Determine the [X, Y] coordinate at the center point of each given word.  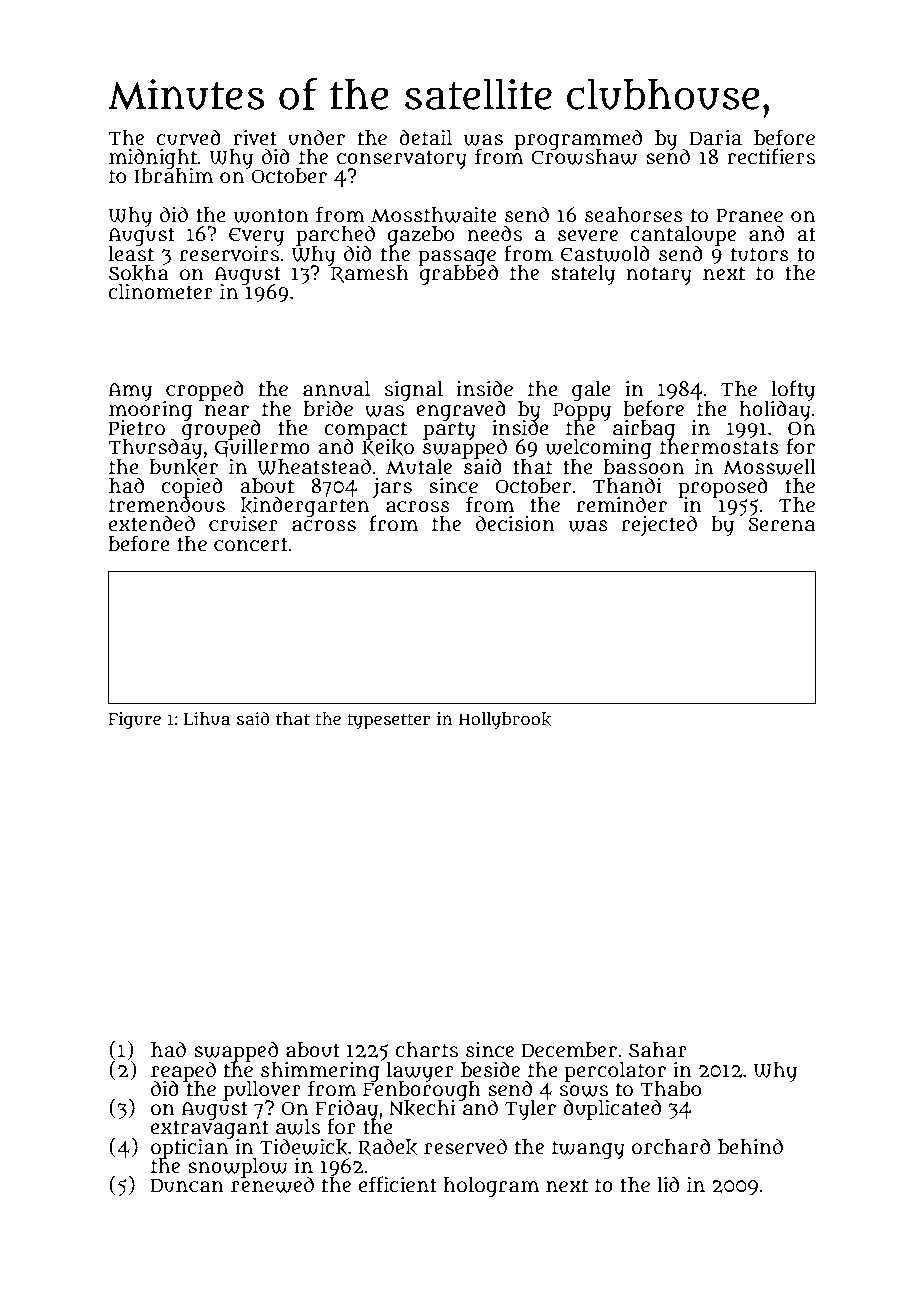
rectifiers [771, 156]
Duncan [187, 1185]
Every [256, 236]
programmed [578, 139]
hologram [491, 1187]
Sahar [658, 1050]
